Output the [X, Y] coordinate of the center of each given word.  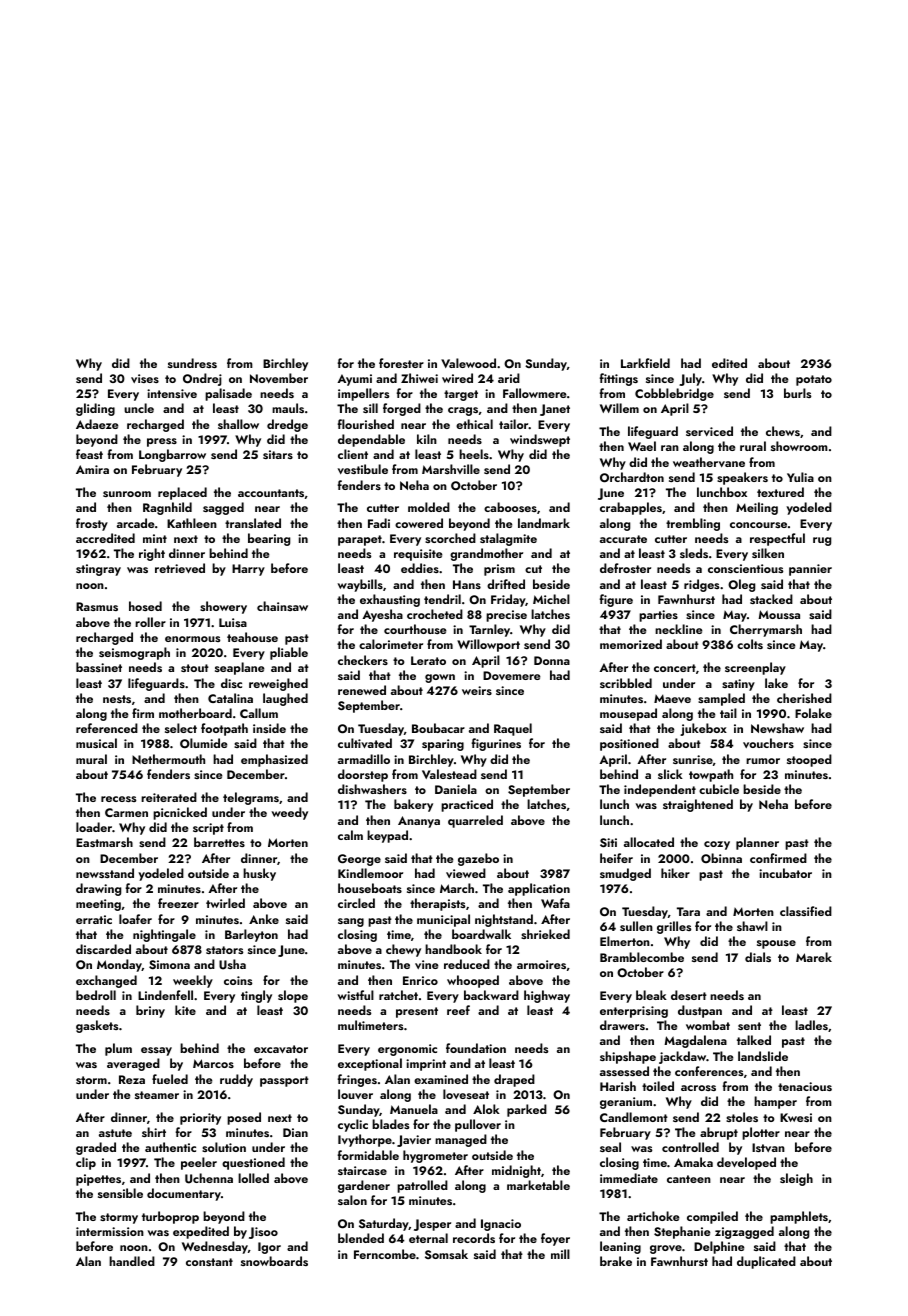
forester [401, 363]
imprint [426, 1065]
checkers [363, 660]
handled [132, 1261]
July [690, 379]
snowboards [274, 1261]
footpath [224, 729]
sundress [192, 363]
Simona [169, 964]
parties [658, 616]
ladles [811, 1025]
